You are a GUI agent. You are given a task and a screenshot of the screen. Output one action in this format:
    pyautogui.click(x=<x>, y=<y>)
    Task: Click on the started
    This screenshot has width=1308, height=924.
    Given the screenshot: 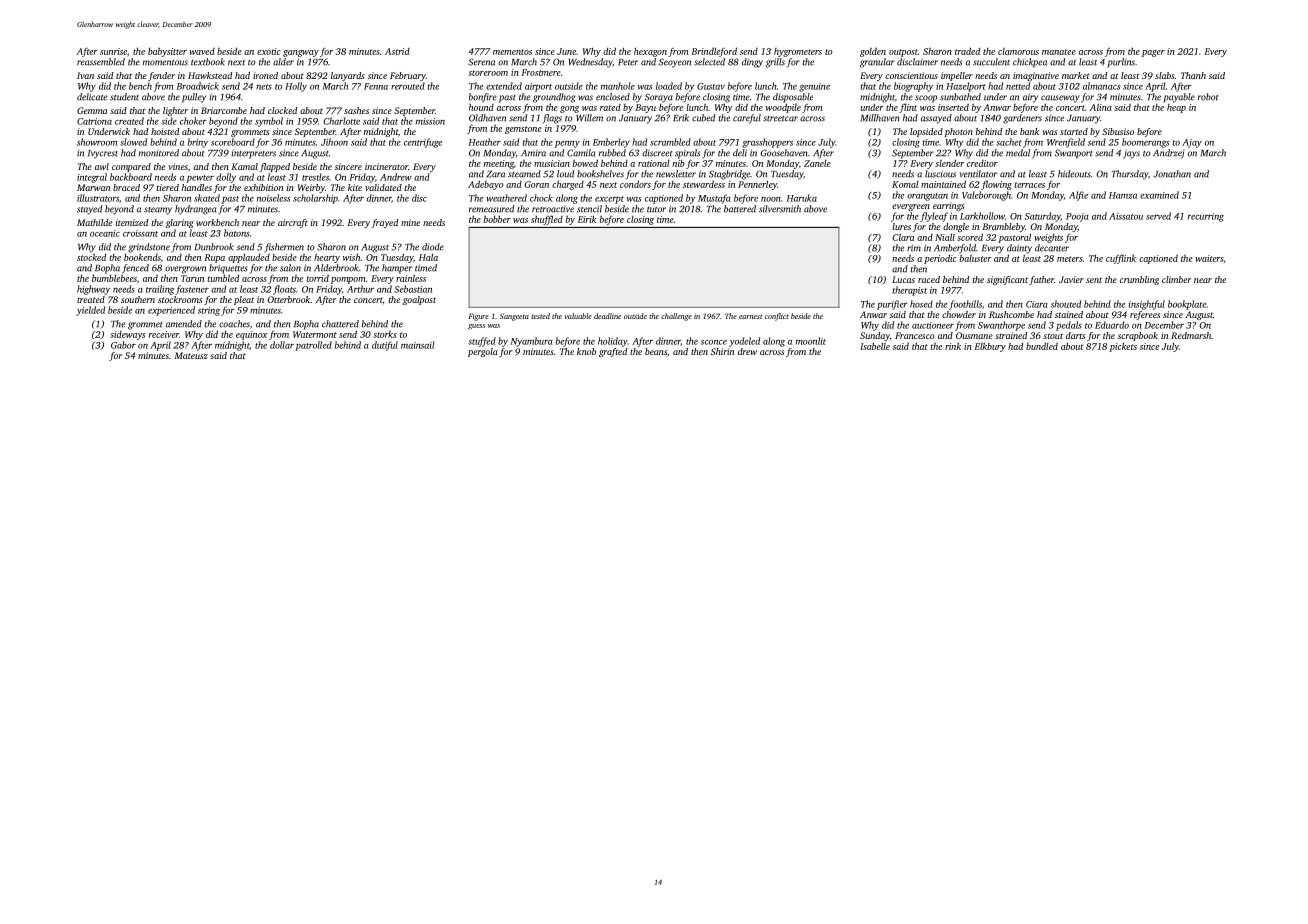 What is the action you would take?
    pyautogui.click(x=1074, y=131)
